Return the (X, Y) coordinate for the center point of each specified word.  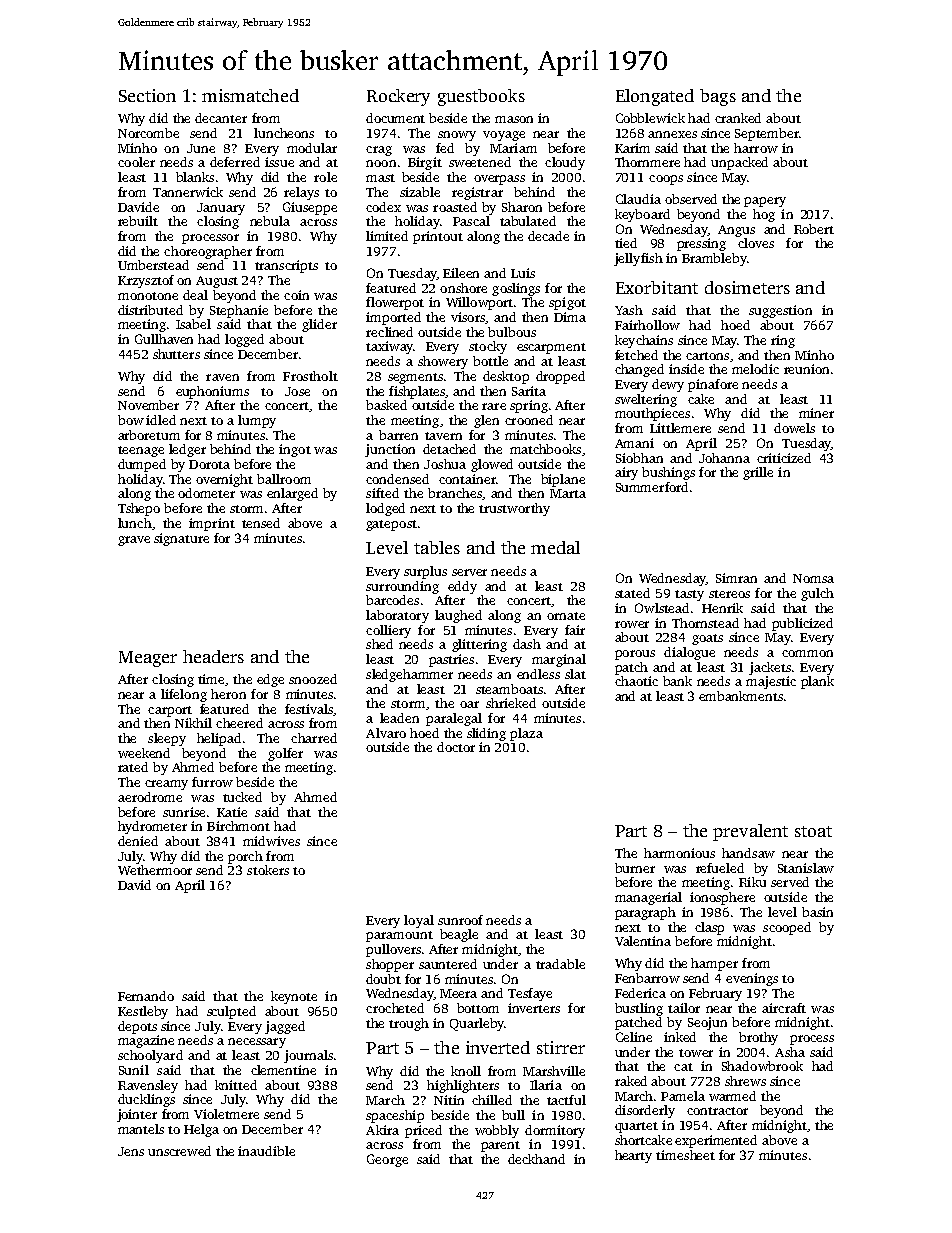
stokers (268, 870)
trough (409, 1024)
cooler (136, 162)
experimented (716, 1141)
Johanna (724, 458)
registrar (477, 193)
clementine (283, 1070)
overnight (224, 480)
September (767, 134)
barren (398, 435)
